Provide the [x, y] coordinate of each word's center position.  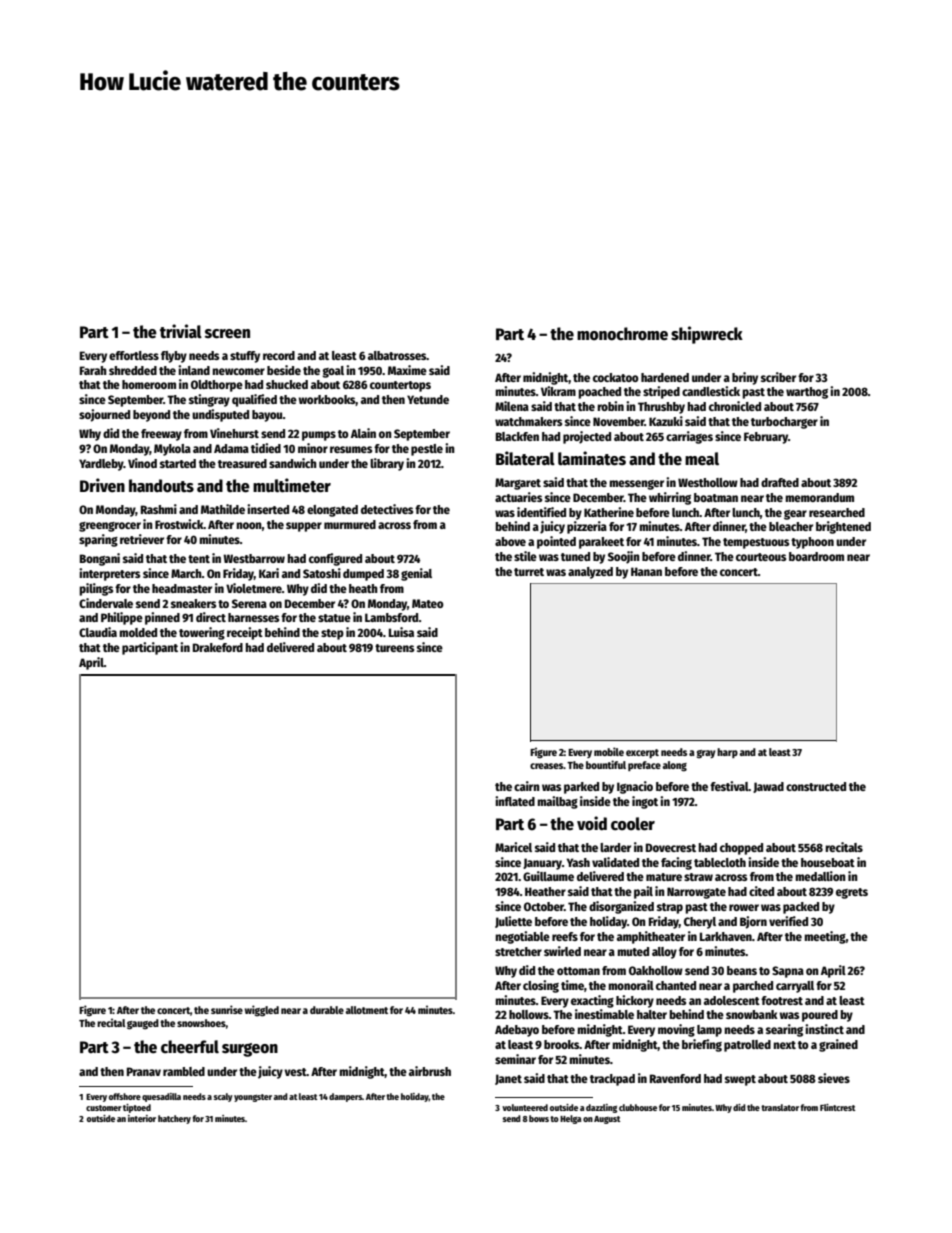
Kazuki [666, 421]
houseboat [828, 862]
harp [727, 753]
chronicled [735, 406]
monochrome [622, 334]
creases [547, 766]
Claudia [98, 632]
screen [227, 334]
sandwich [293, 463]
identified [541, 512]
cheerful [190, 1047]
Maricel [513, 847]
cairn [527, 786]
